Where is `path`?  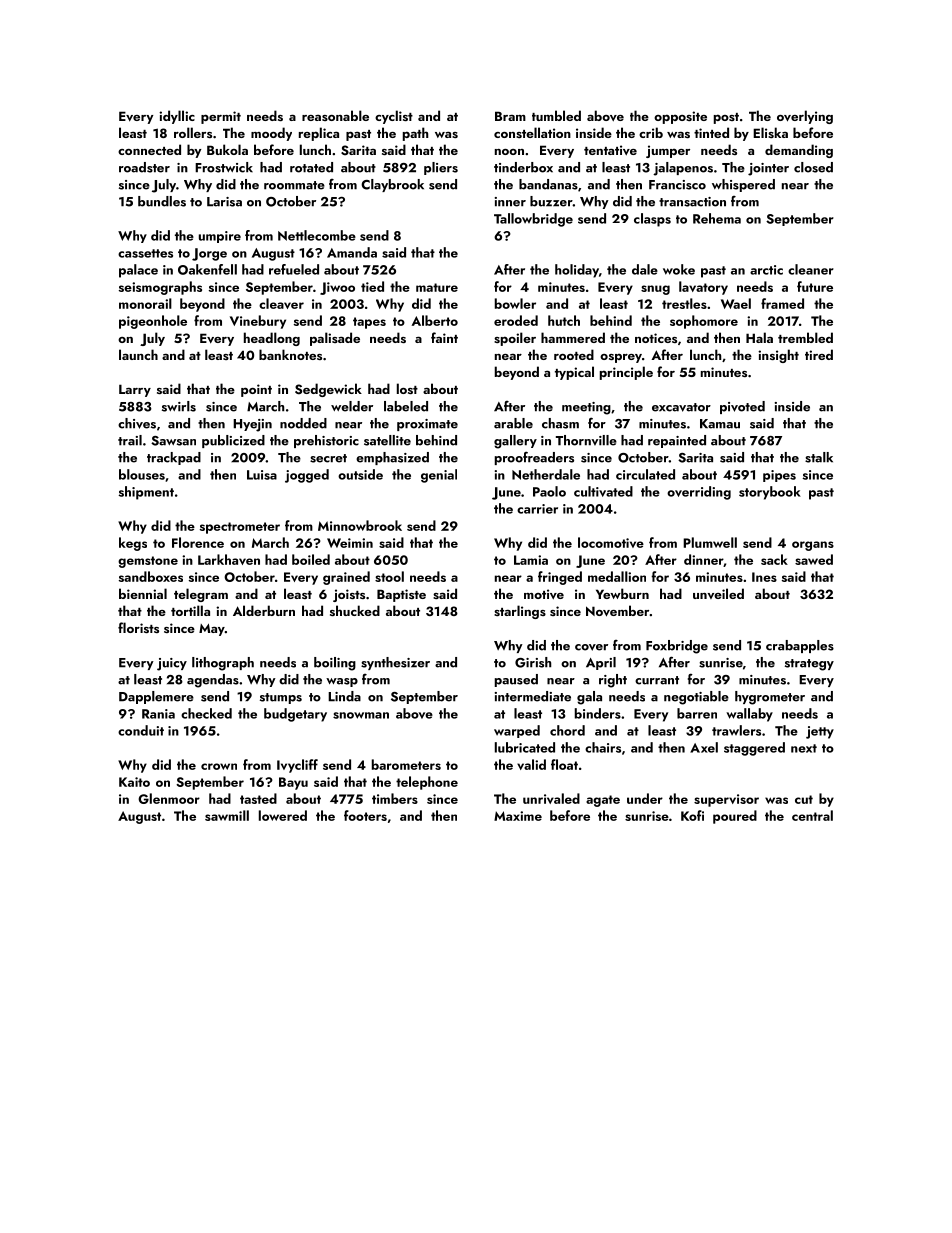
path is located at coordinates (415, 134).
